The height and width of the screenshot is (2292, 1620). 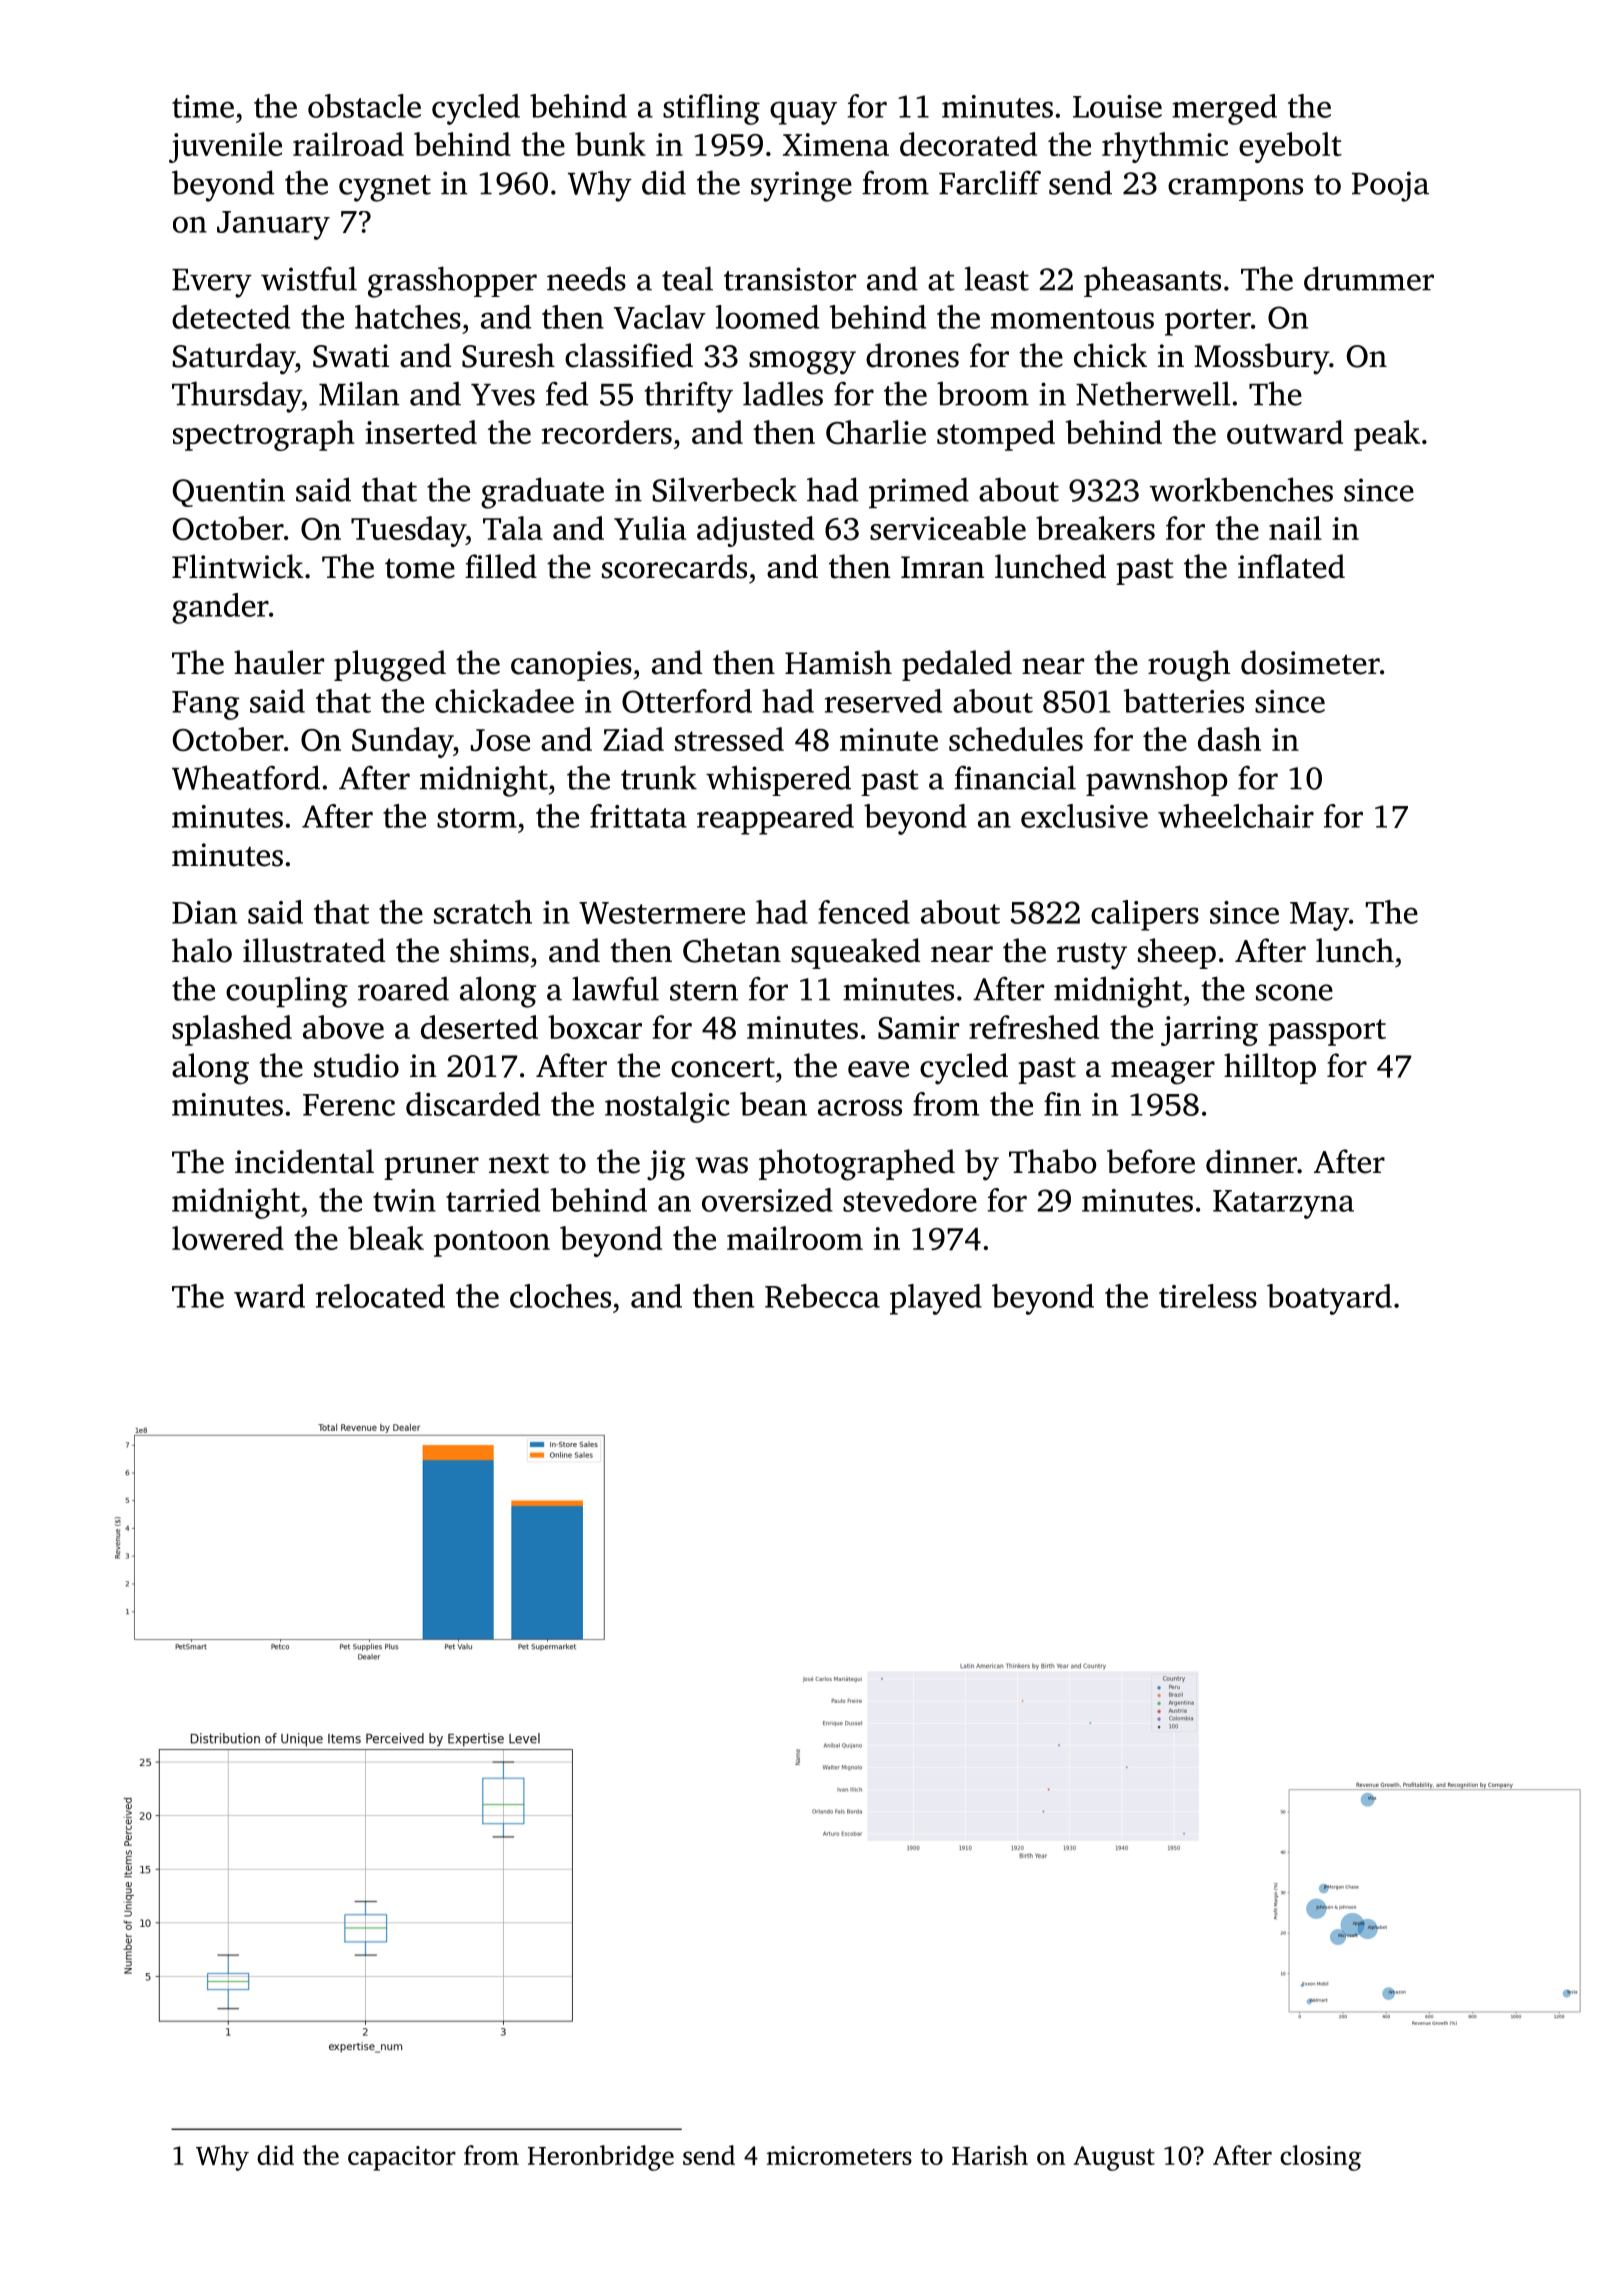 What do you see at coordinates (1320, 2158) in the screenshot?
I see `closing` at bounding box center [1320, 2158].
